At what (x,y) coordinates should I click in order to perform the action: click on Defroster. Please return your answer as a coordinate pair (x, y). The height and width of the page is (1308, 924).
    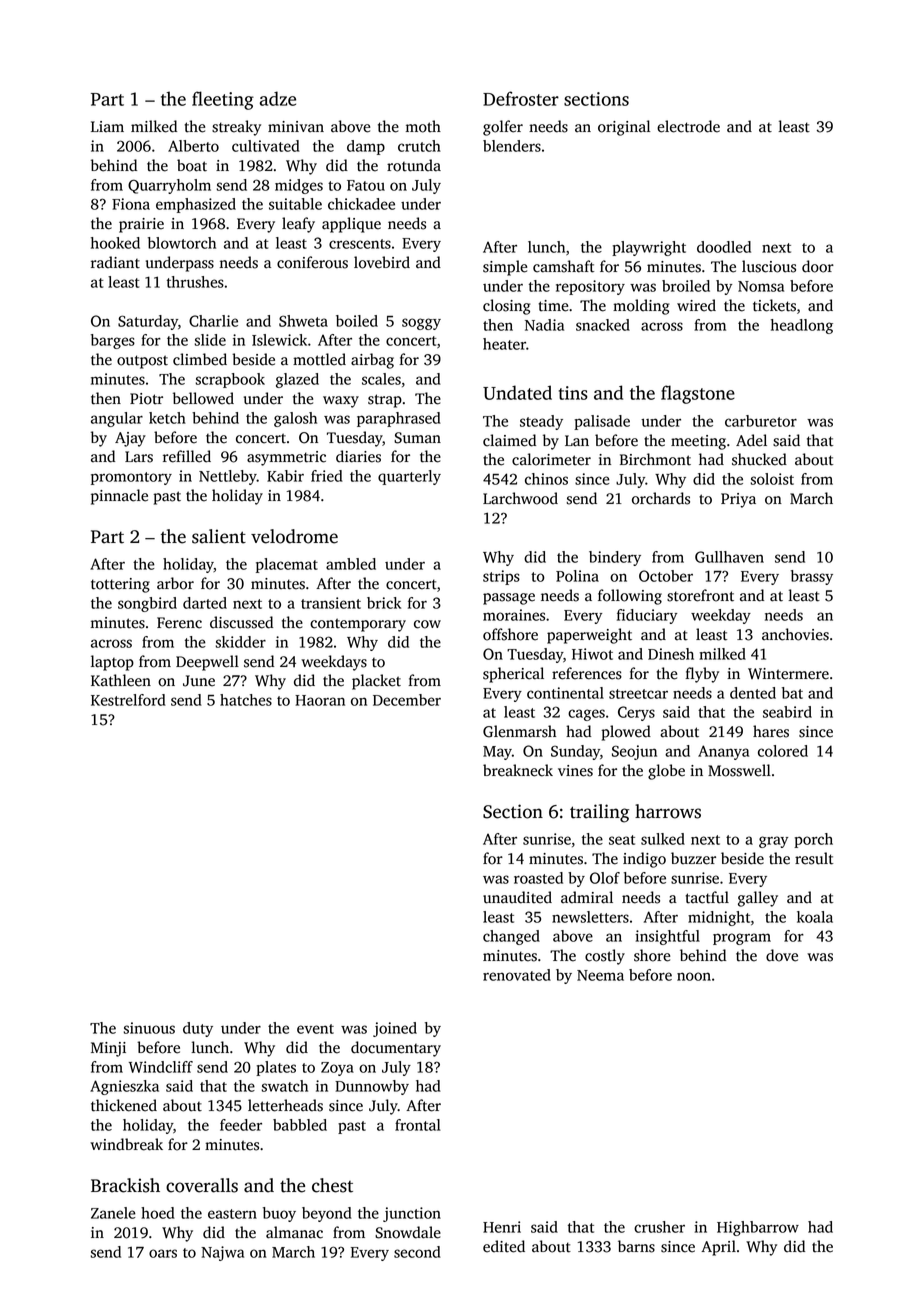
    Looking at the image, I should click on (521, 98).
